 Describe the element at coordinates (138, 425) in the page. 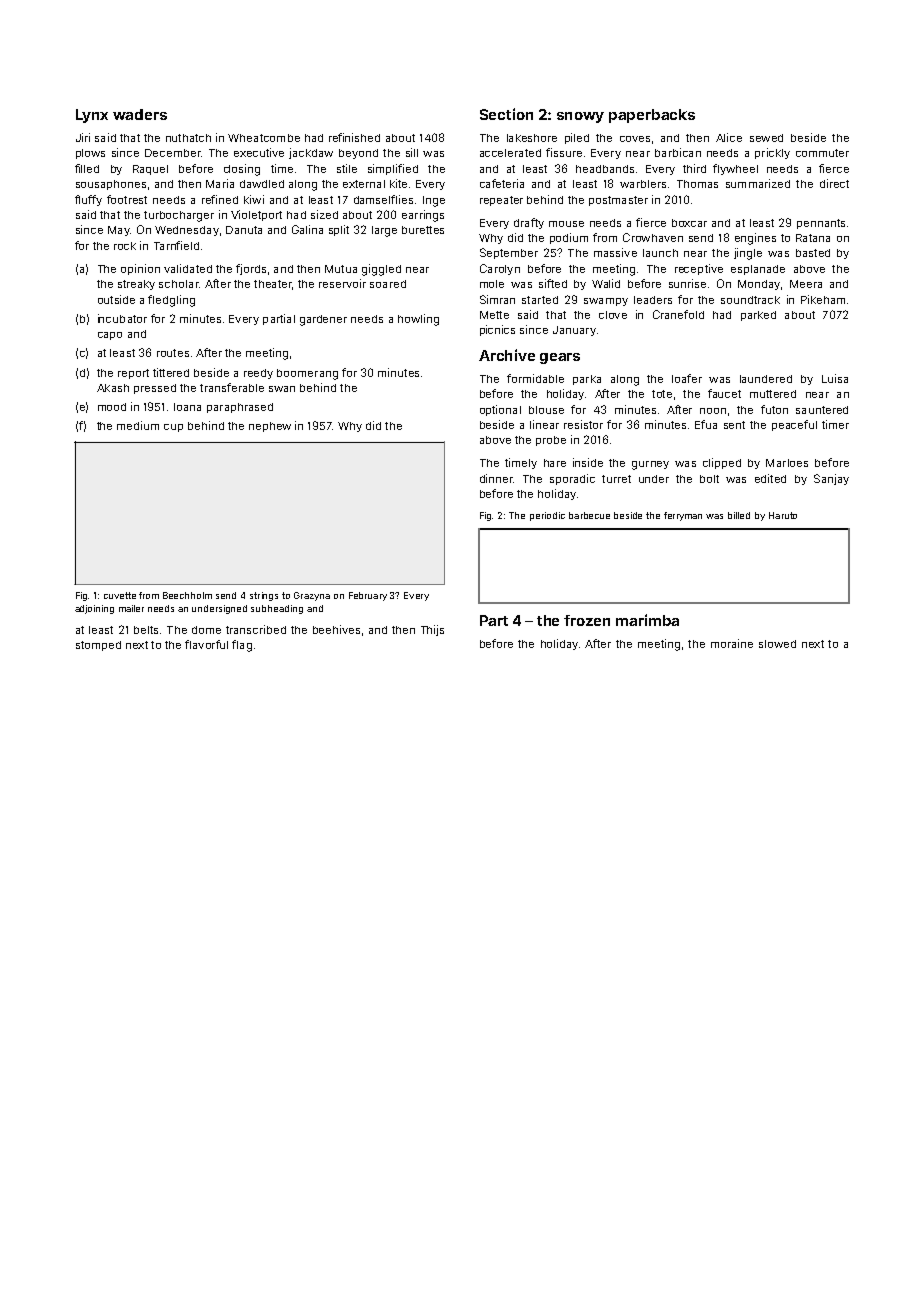

I see `medium` at that location.
